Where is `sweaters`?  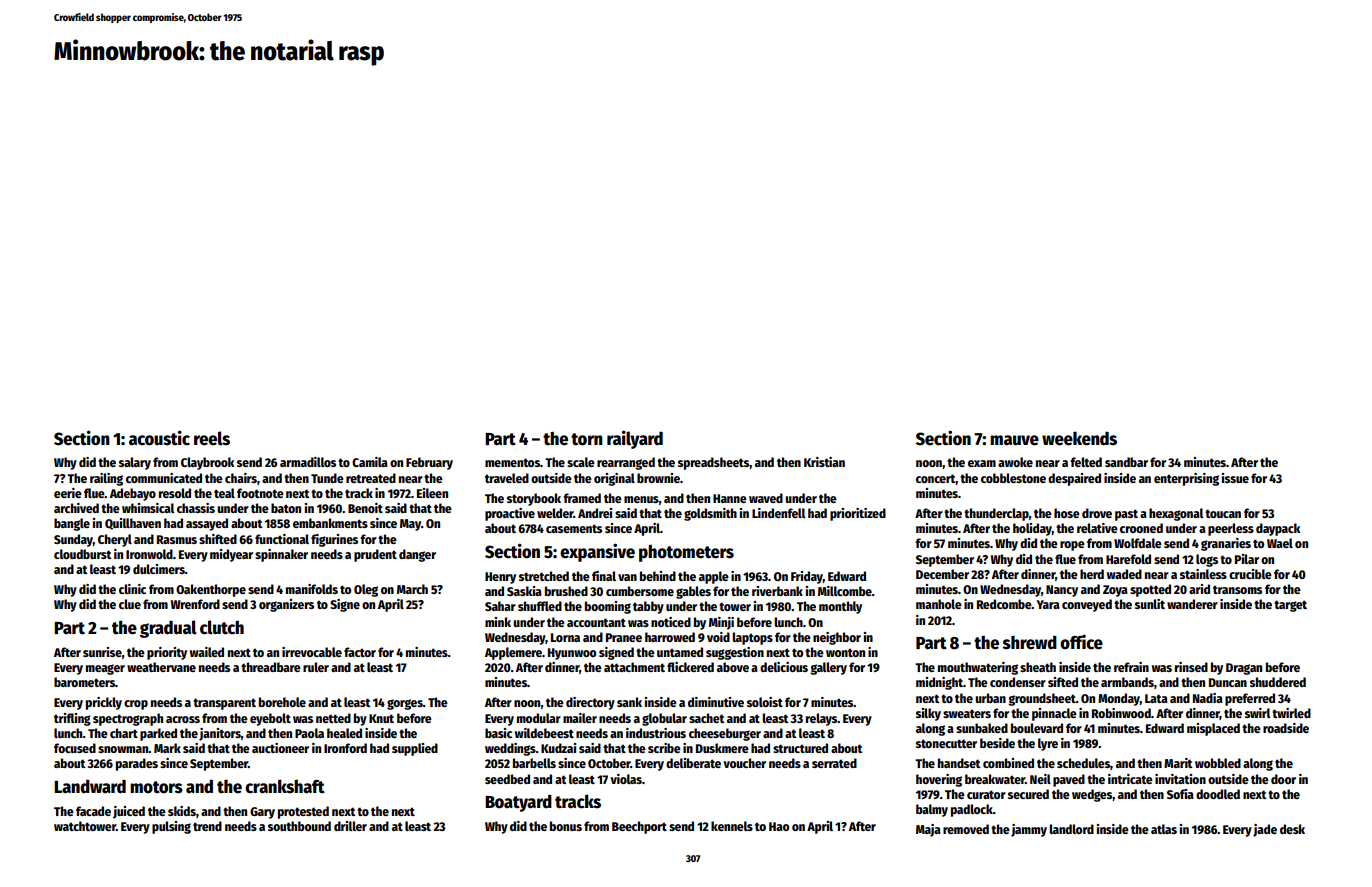
sweaters is located at coordinates (967, 713).
